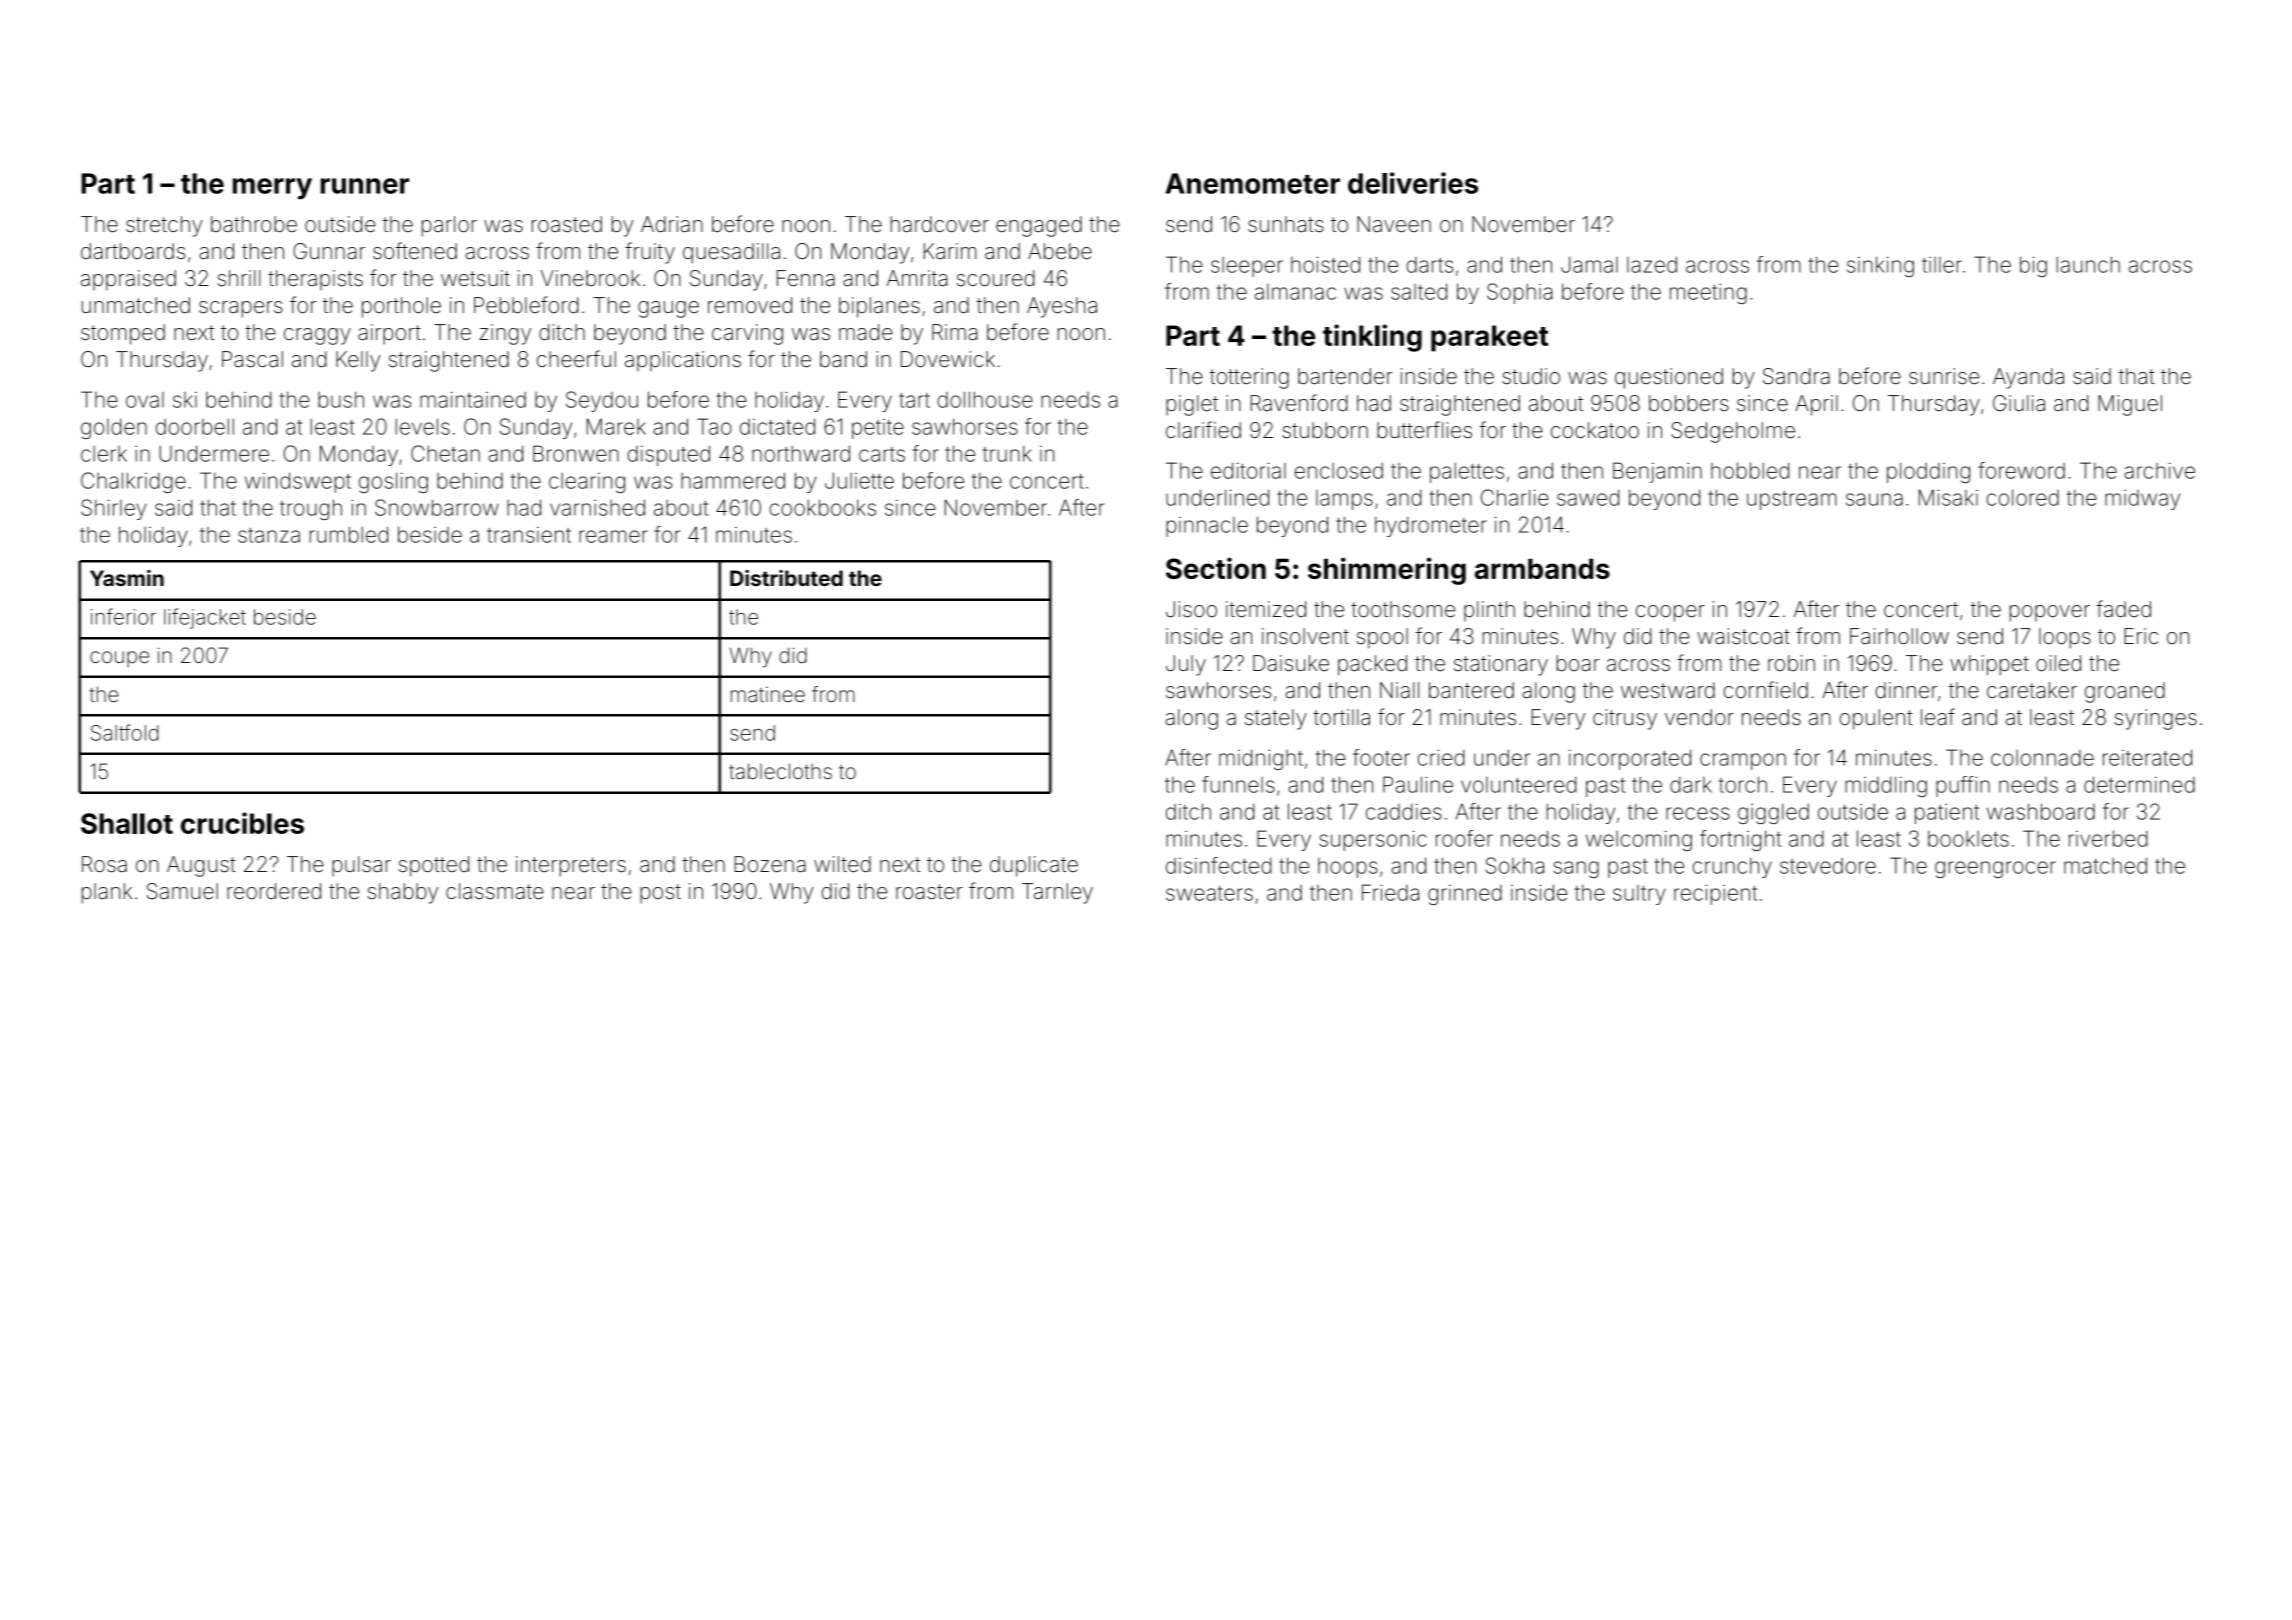 Image resolution: width=2292 pixels, height=1620 pixels. What do you see at coordinates (940, 224) in the image?
I see `hardcover` at bounding box center [940, 224].
